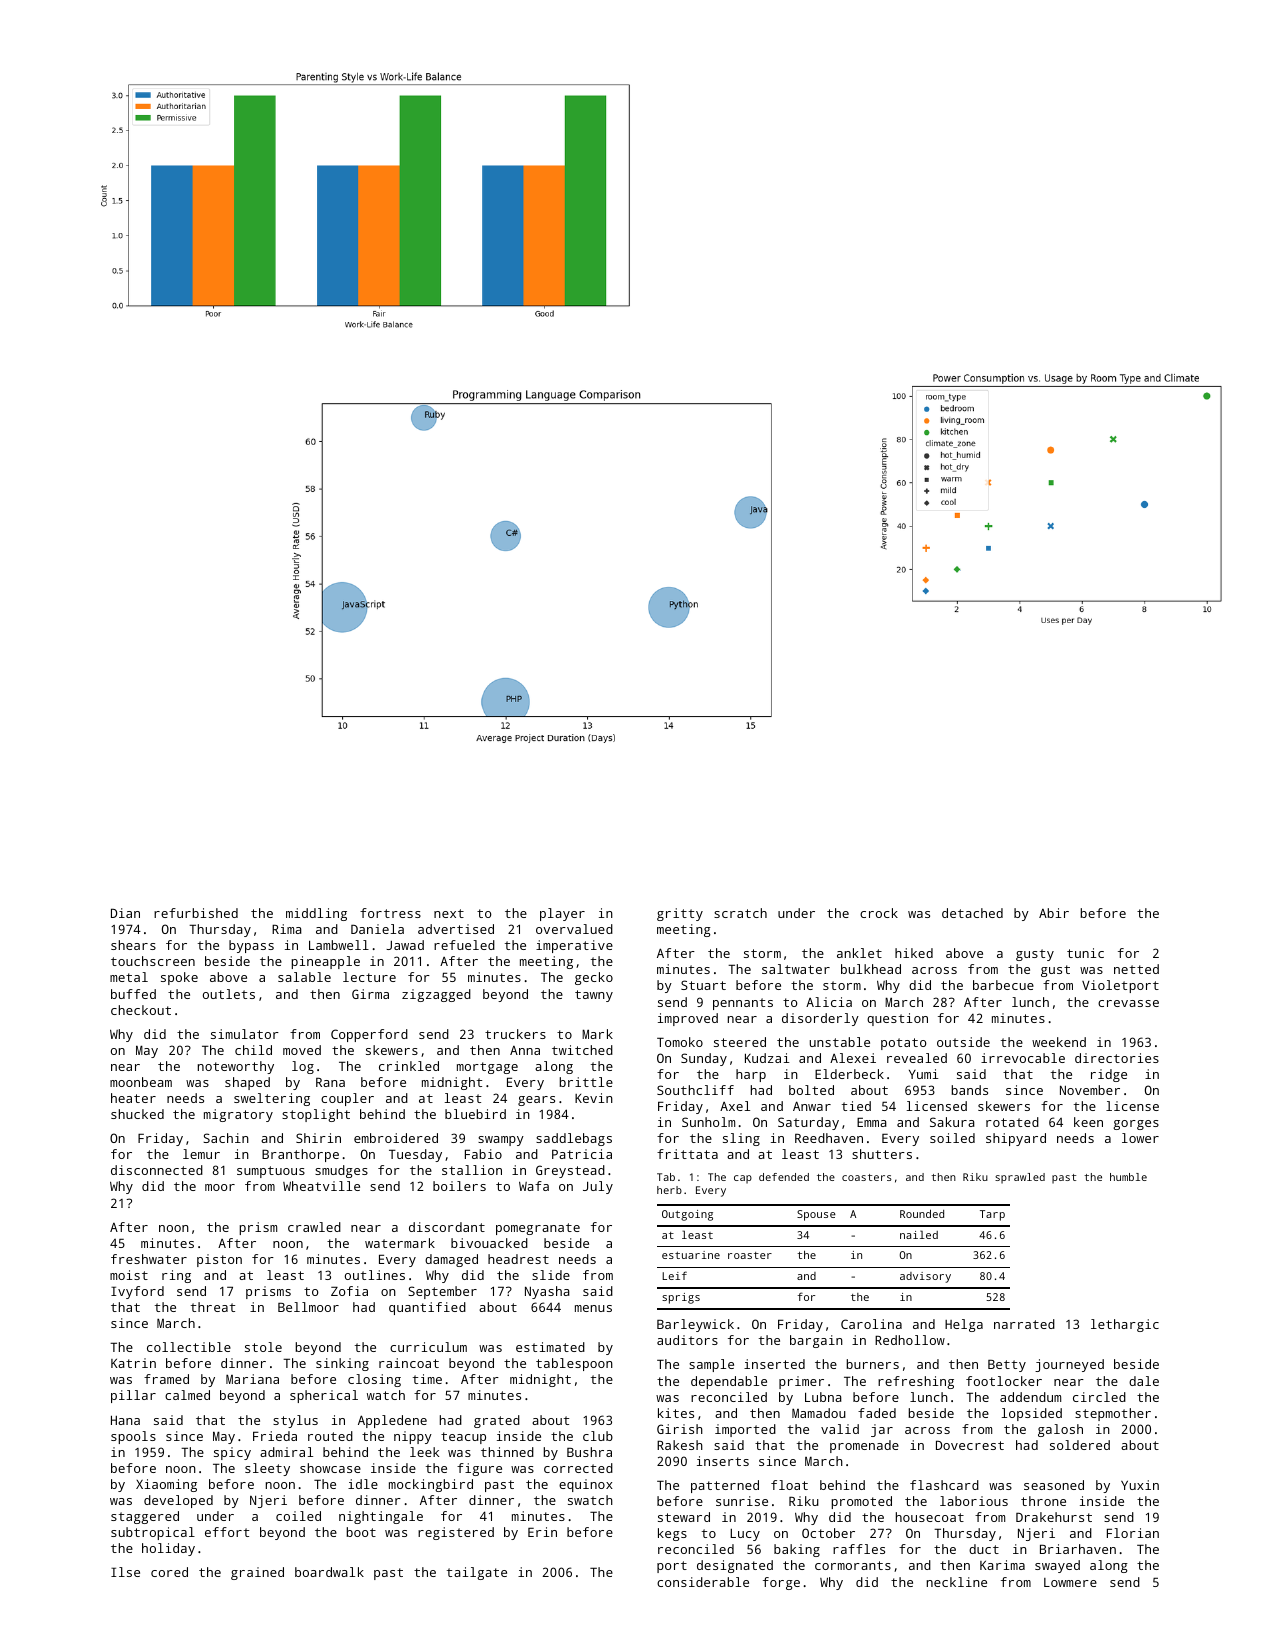 The image size is (1270, 1643). What do you see at coordinates (963, 1042) in the screenshot?
I see `outside` at bounding box center [963, 1042].
